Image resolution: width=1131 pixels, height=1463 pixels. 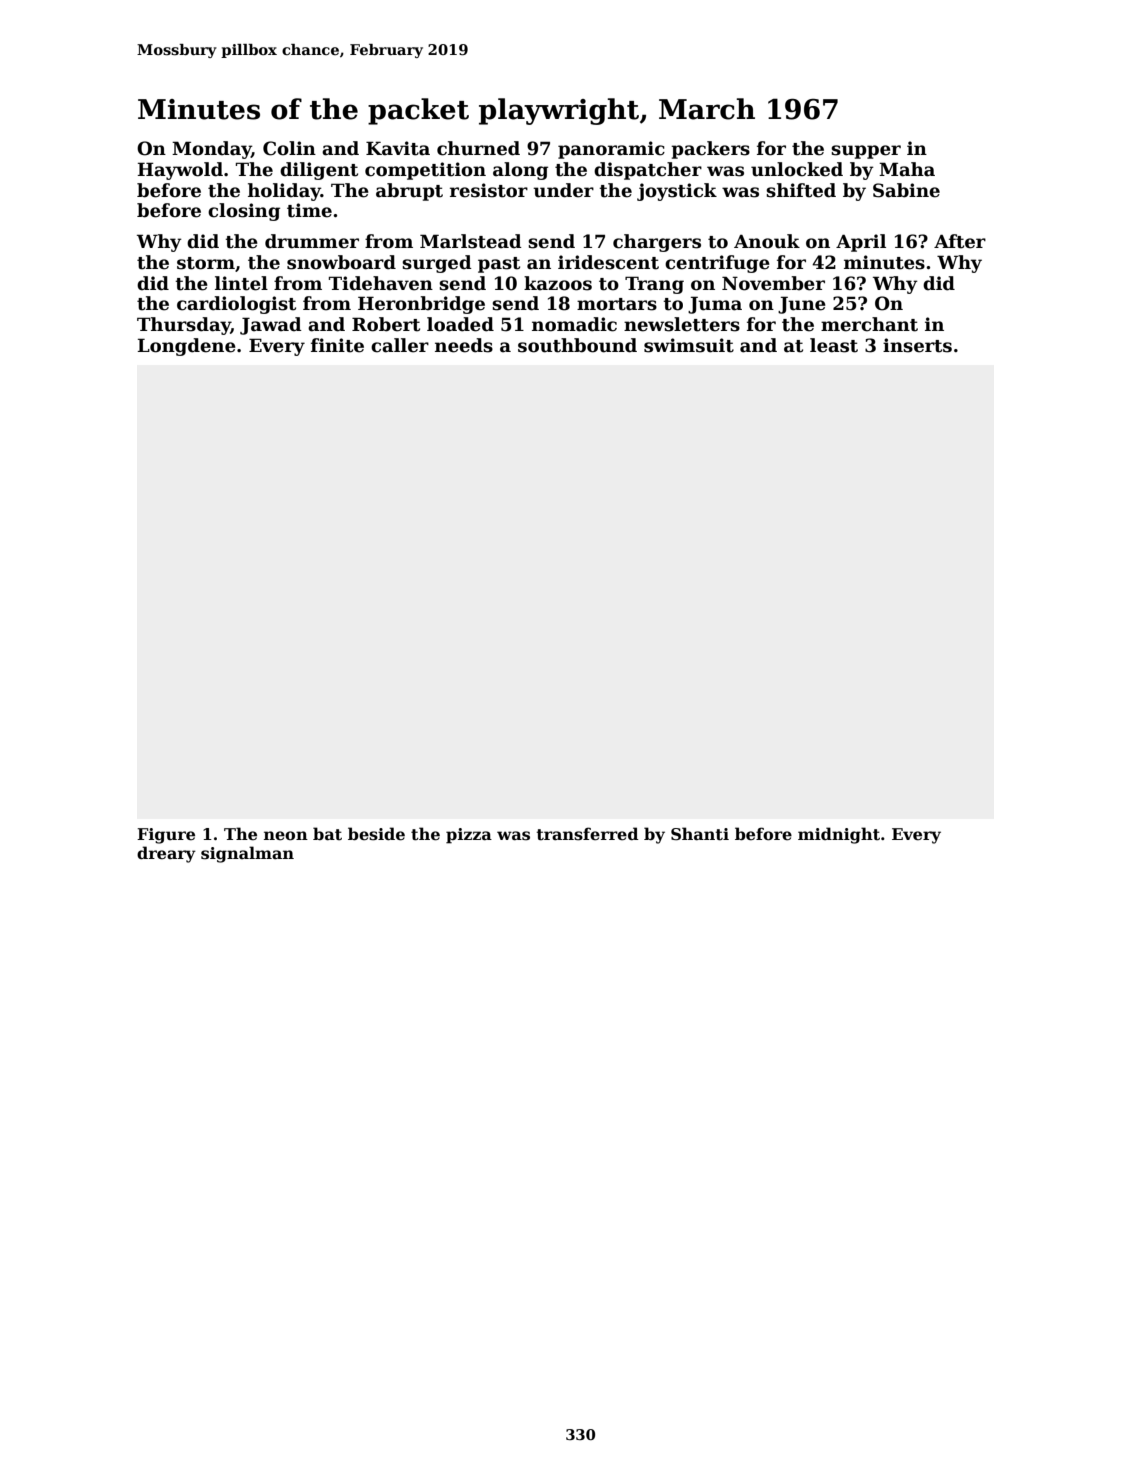 I want to click on transferred, so click(x=588, y=834).
